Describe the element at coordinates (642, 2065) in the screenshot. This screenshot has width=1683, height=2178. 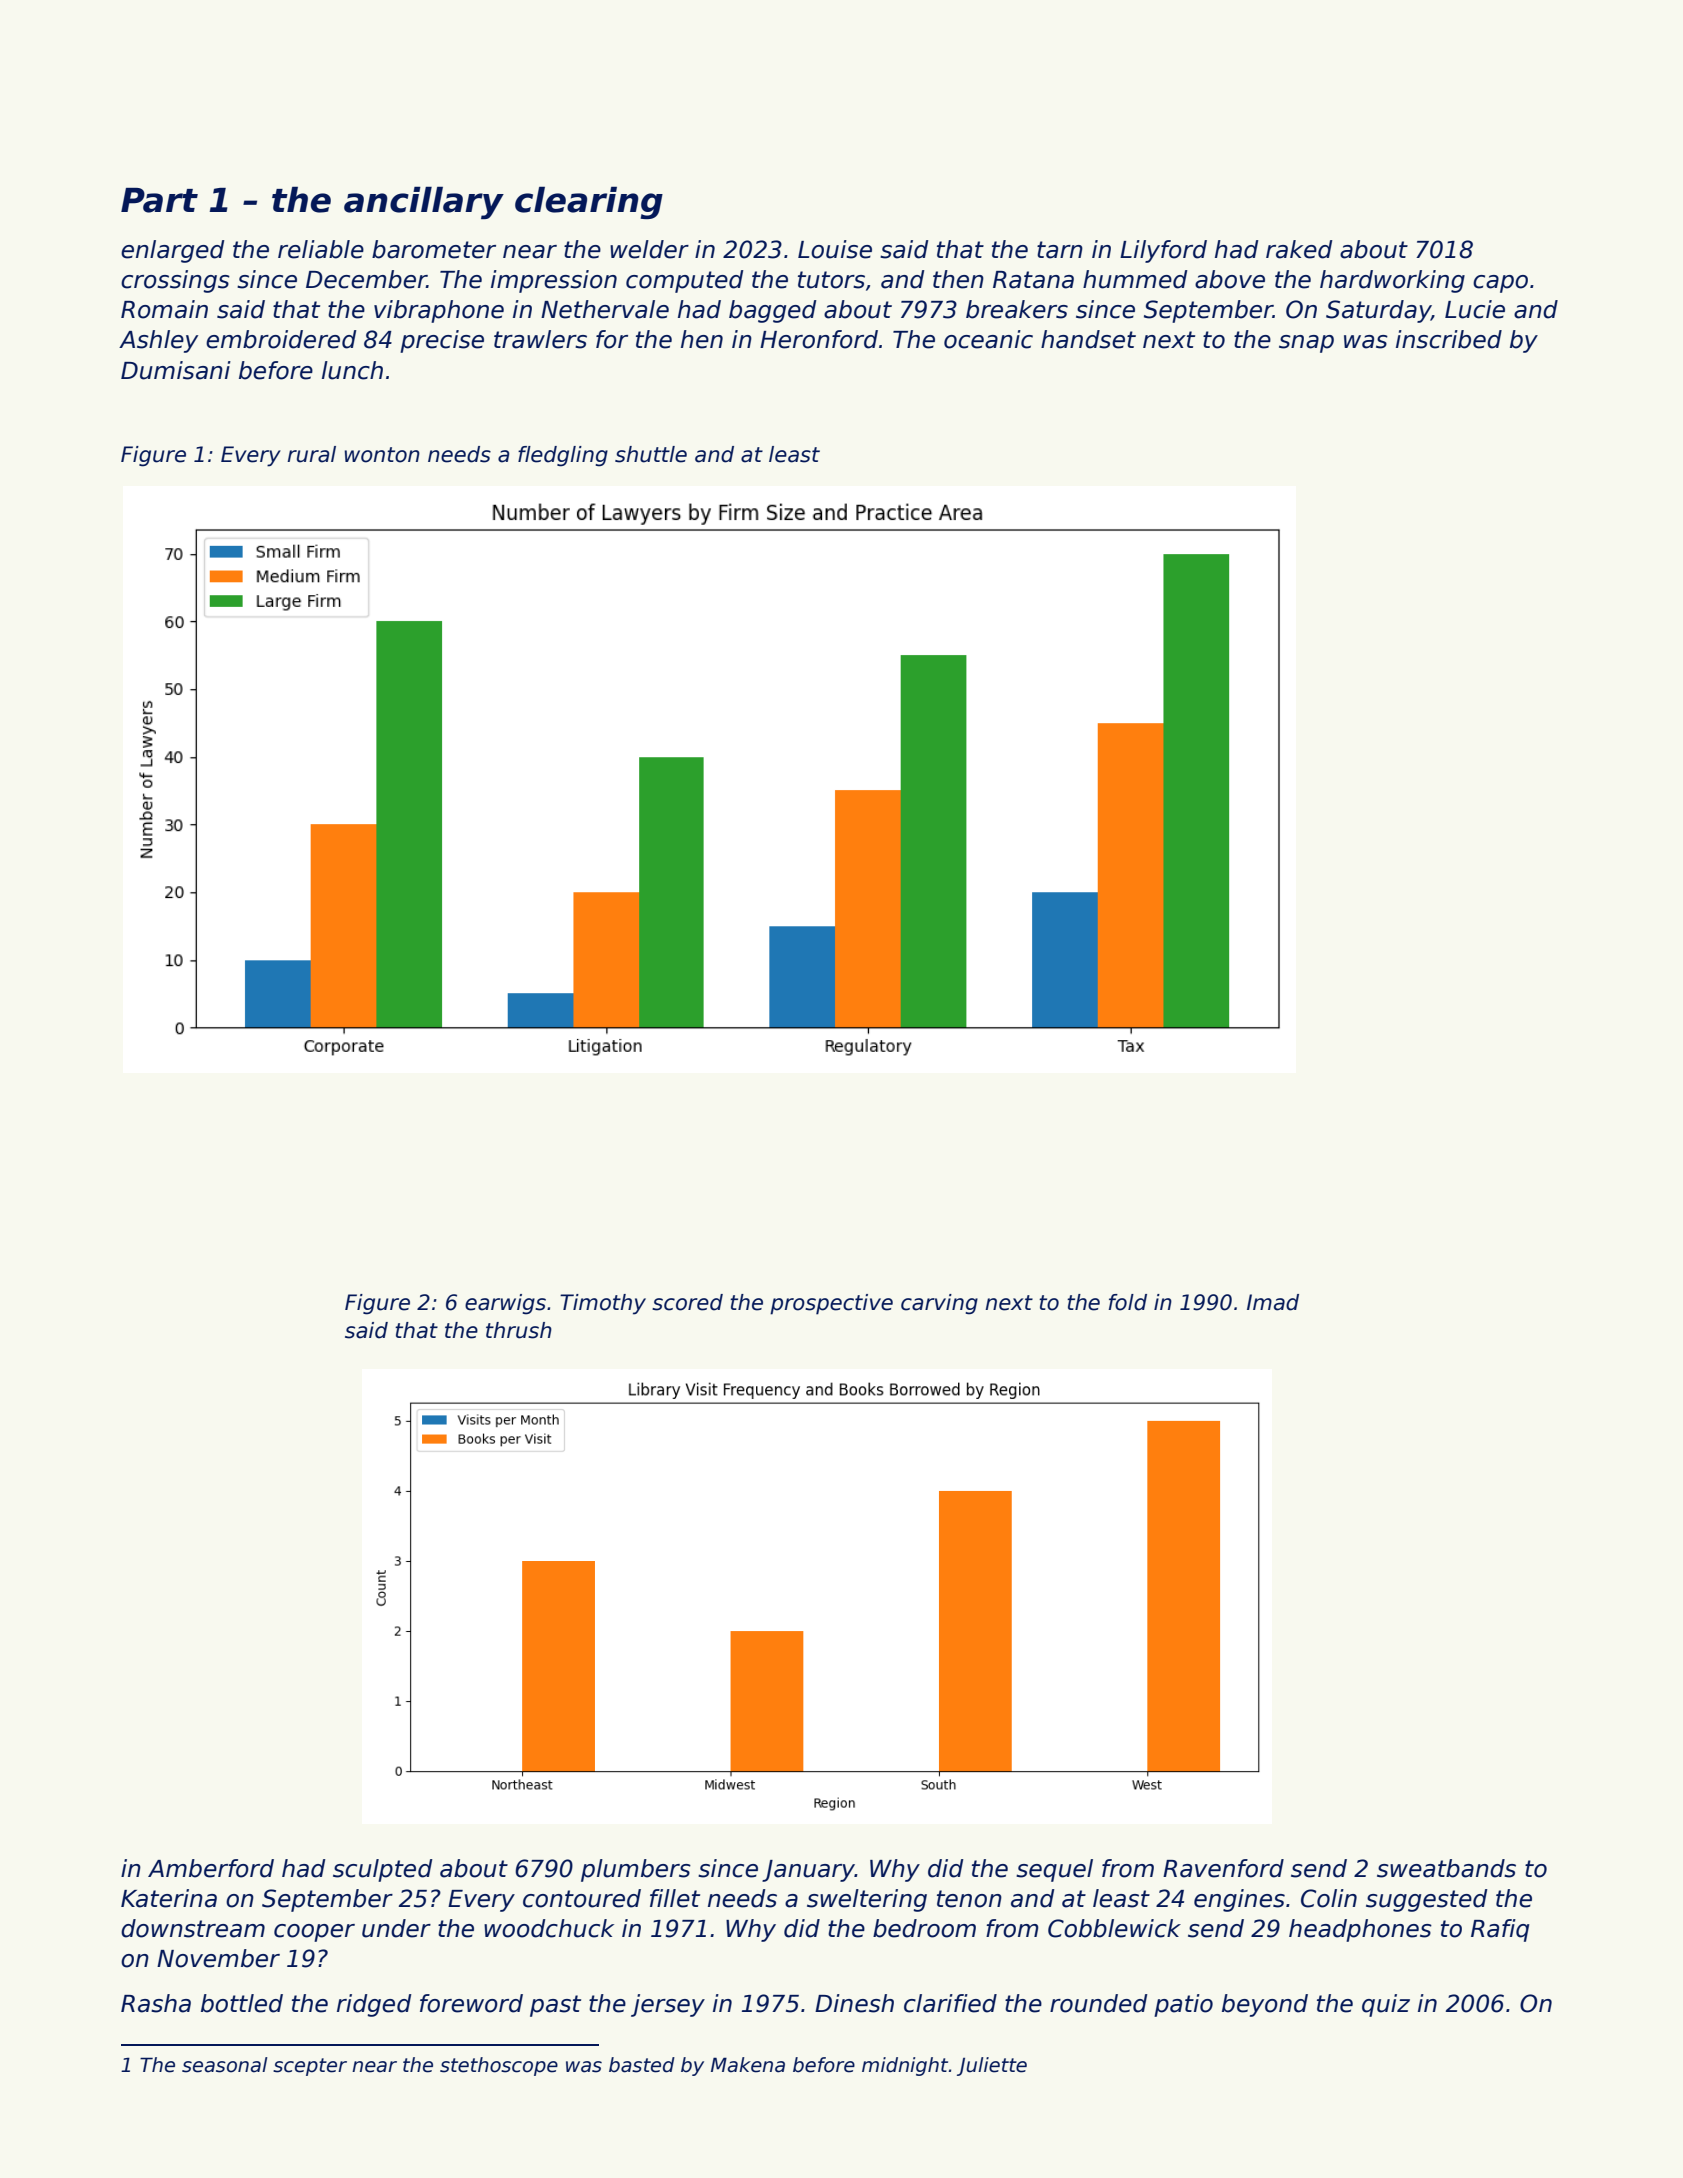
I see `basted` at that location.
